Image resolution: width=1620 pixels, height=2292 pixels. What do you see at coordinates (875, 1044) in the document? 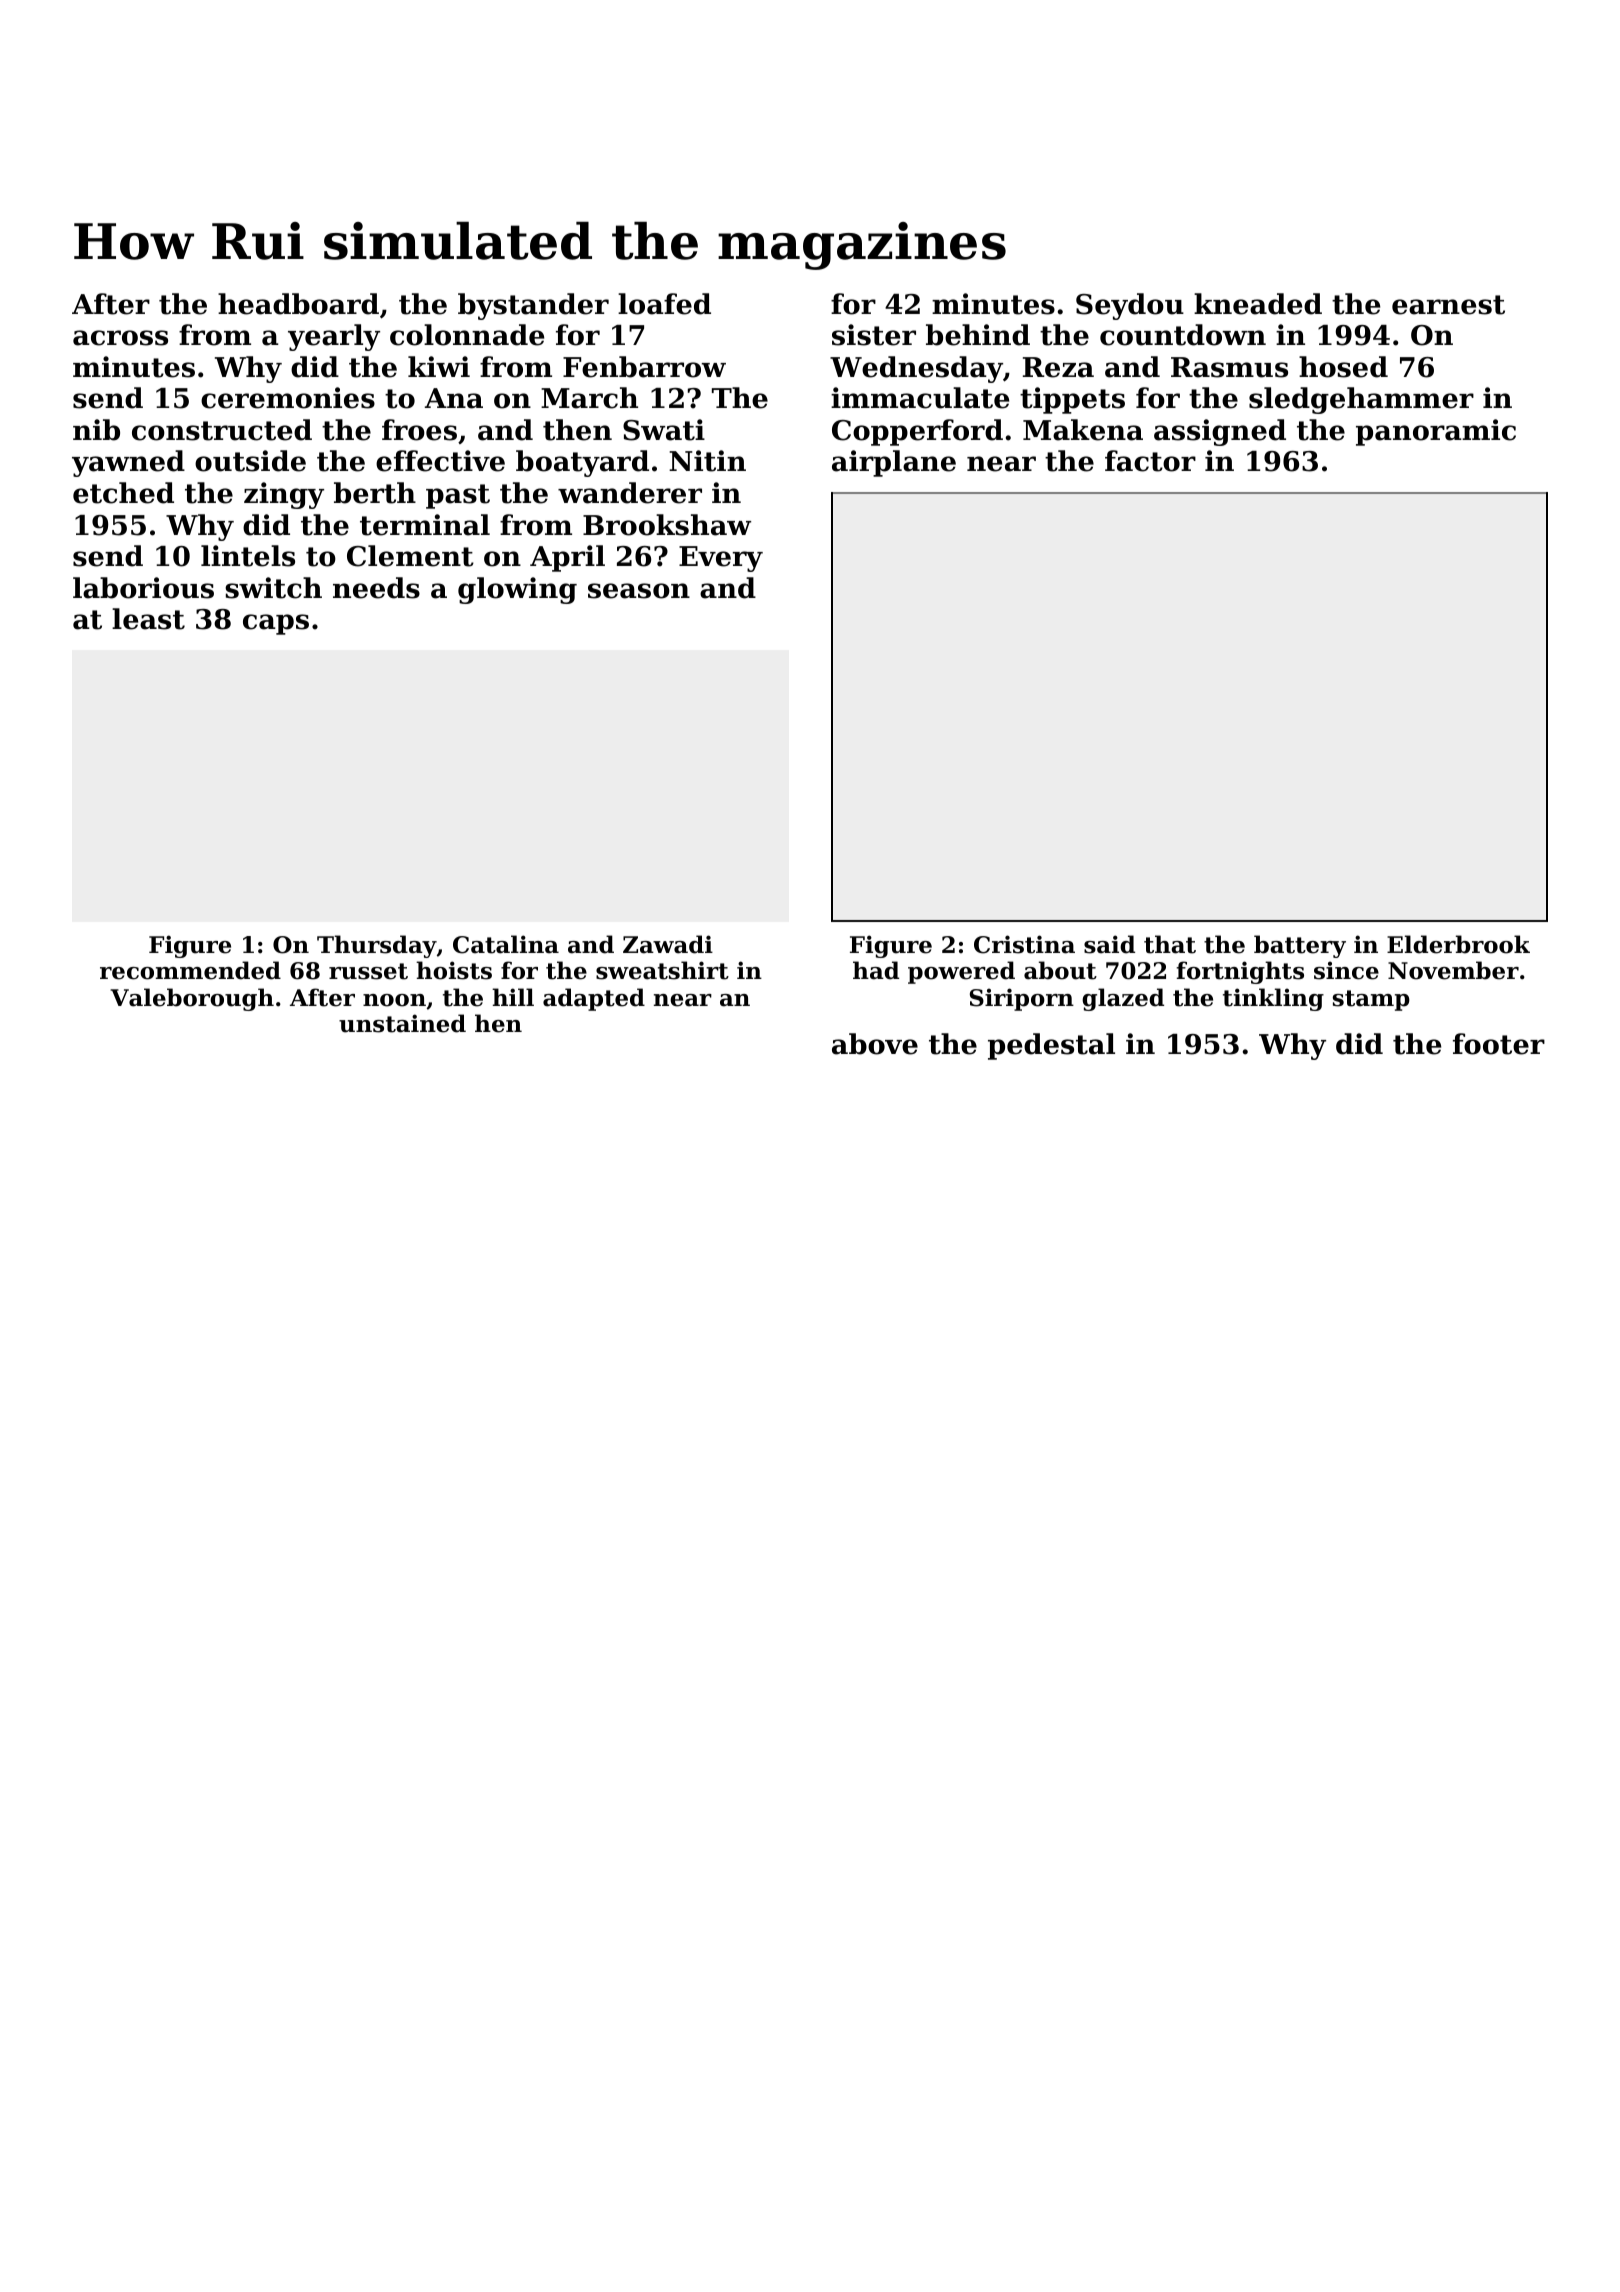
I see `above` at bounding box center [875, 1044].
